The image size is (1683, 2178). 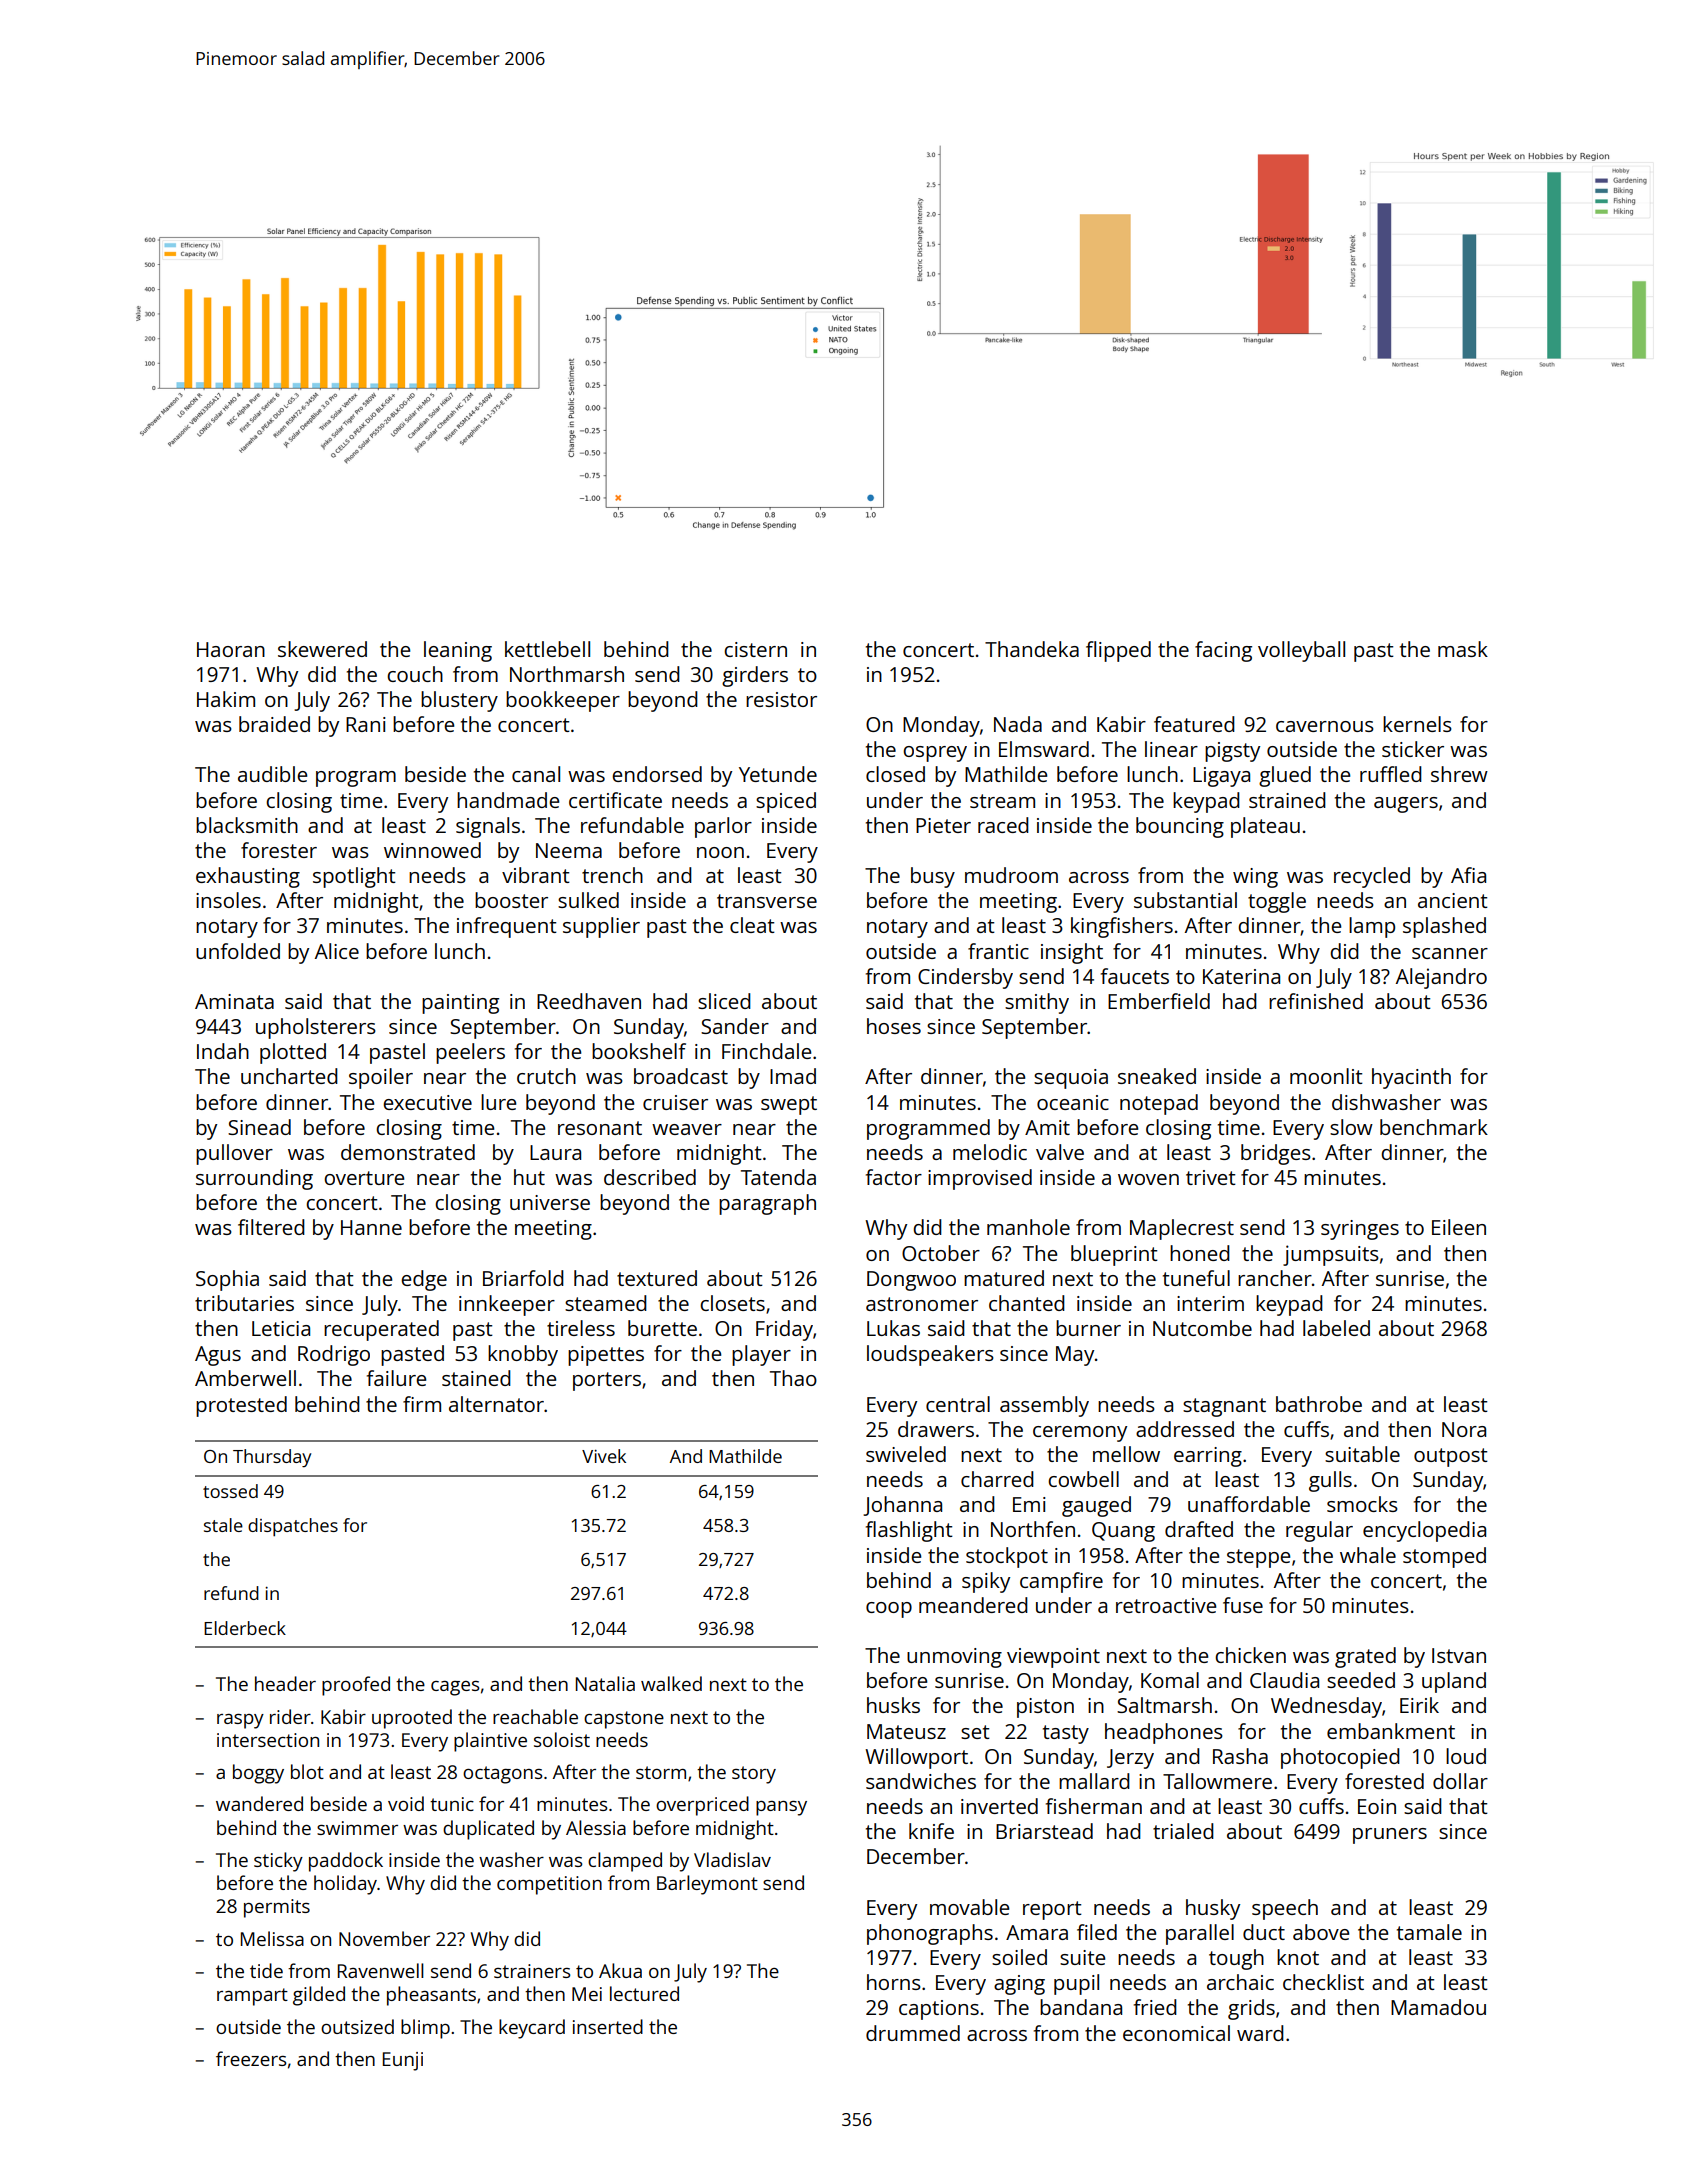 What do you see at coordinates (778, 774) in the screenshot?
I see `Yetunde` at bounding box center [778, 774].
